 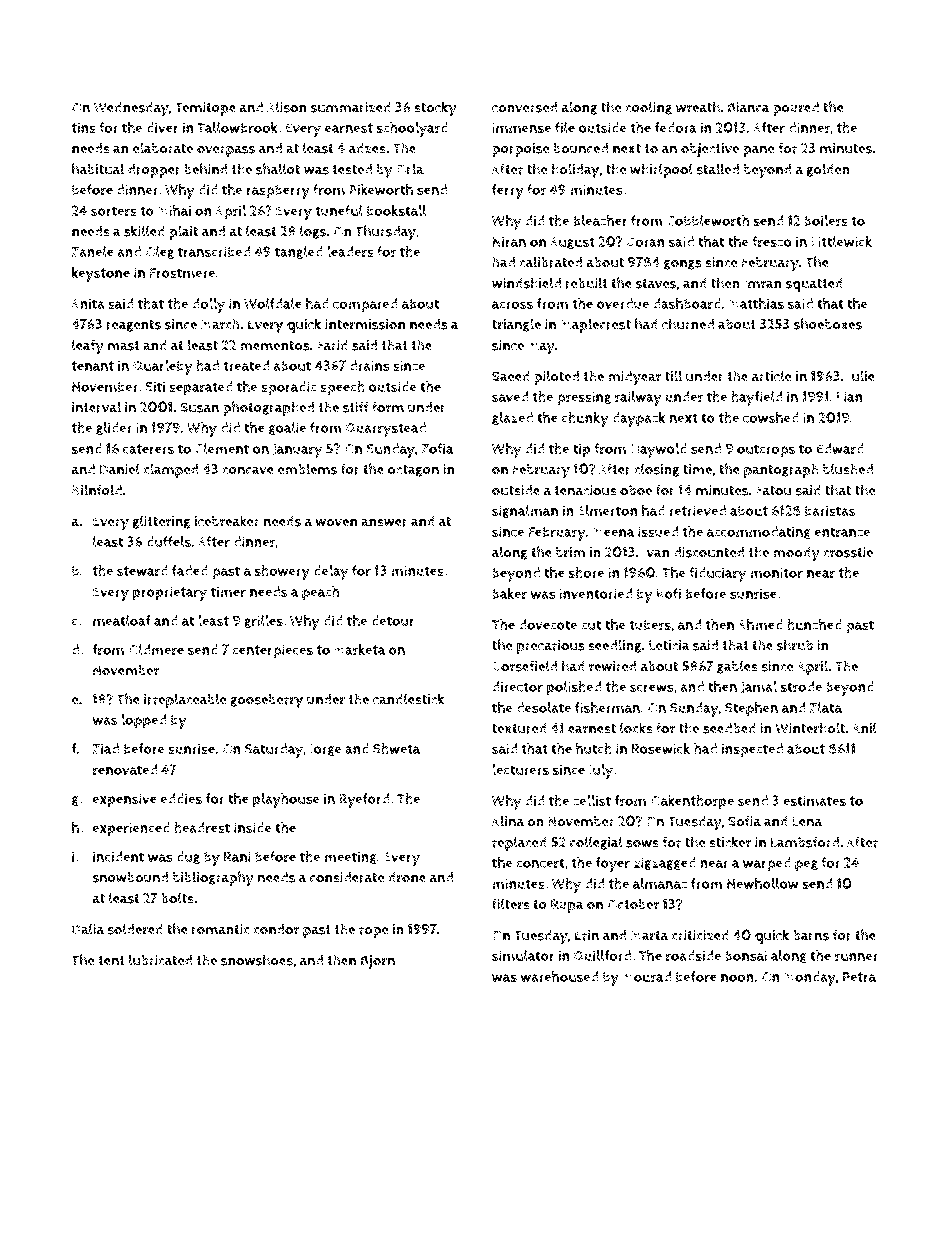 What do you see at coordinates (351, 107) in the screenshot?
I see `summarized` at bounding box center [351, 107].
